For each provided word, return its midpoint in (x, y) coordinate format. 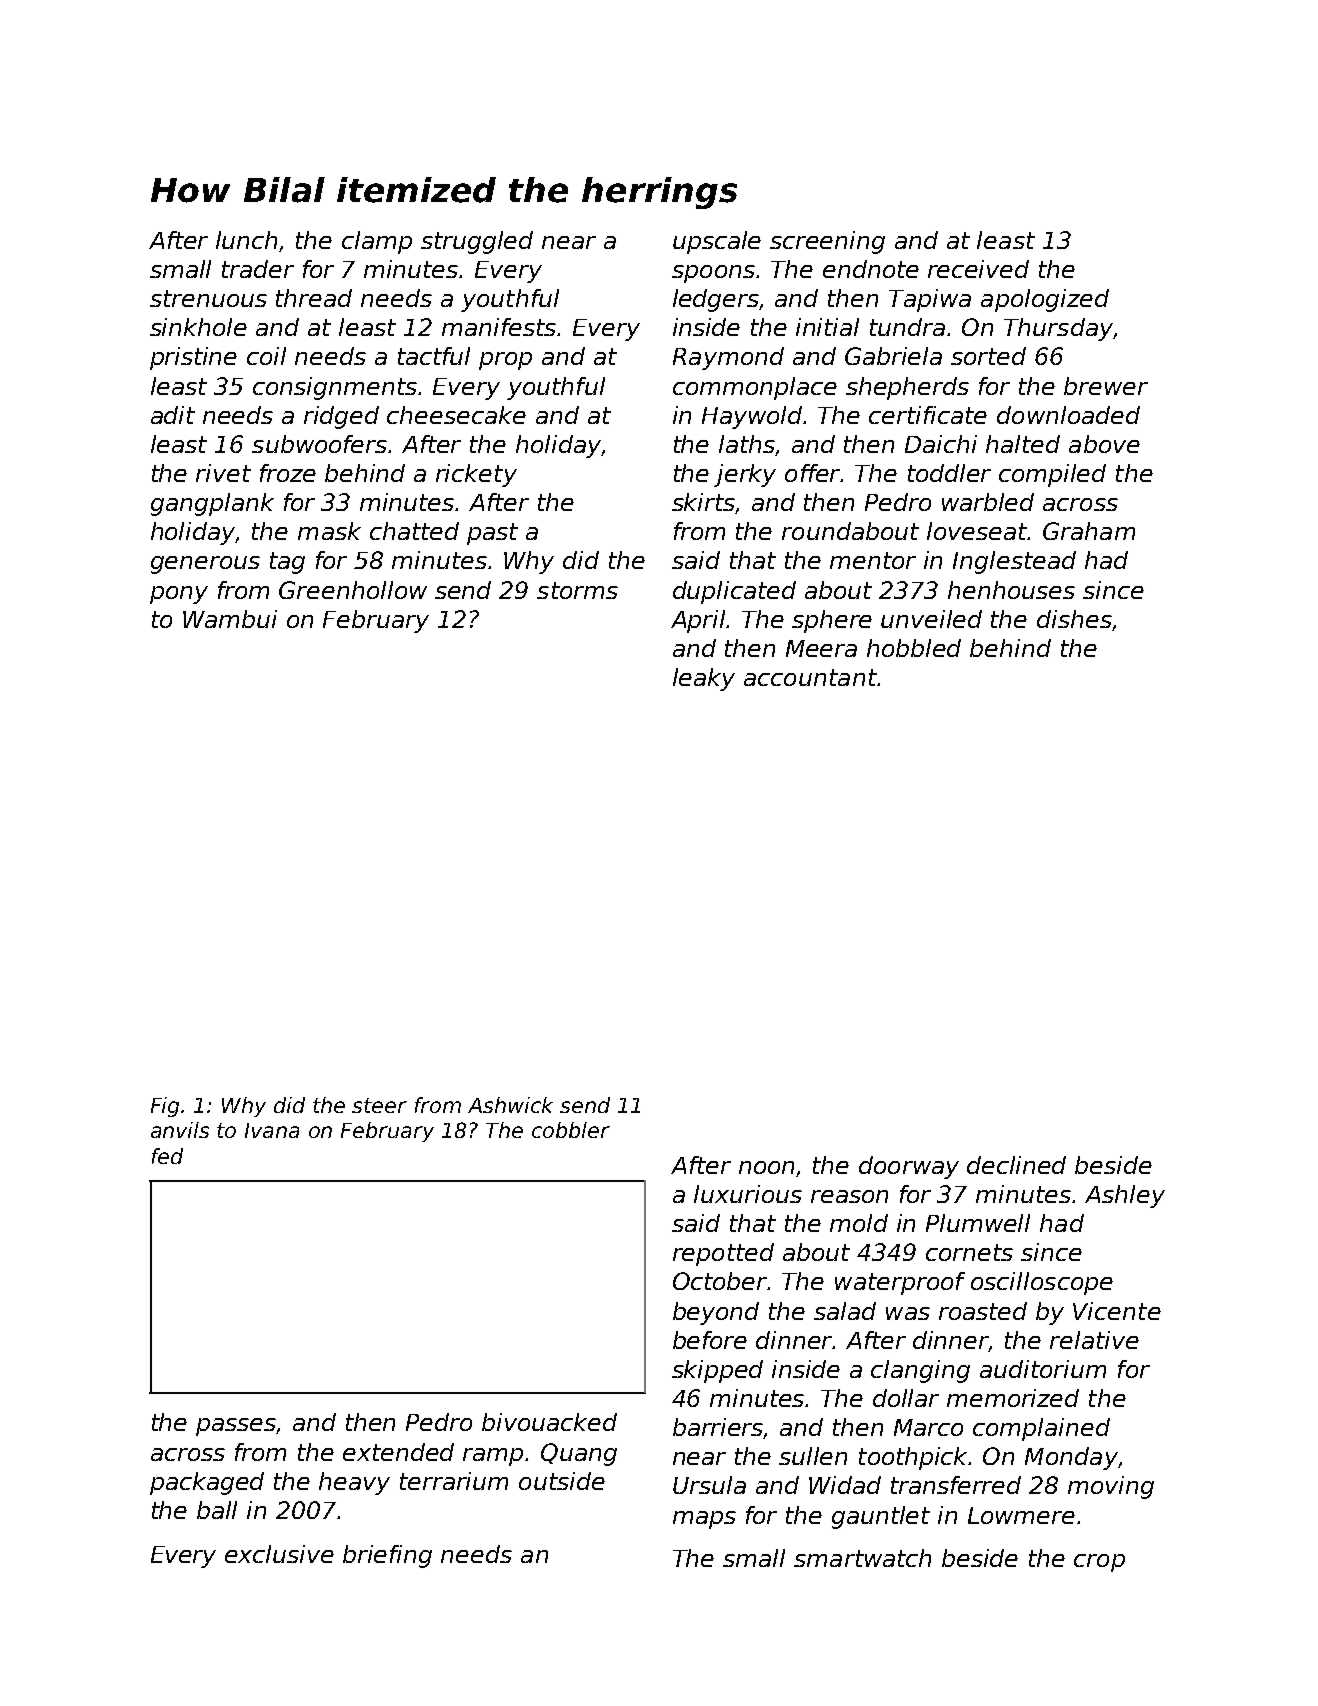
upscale (717, 242)
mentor (873, 560)
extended (398, 1452)
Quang (579, 1454)
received (978, 269)
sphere (832, 621)
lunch (246, 240)
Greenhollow (353, 590)
